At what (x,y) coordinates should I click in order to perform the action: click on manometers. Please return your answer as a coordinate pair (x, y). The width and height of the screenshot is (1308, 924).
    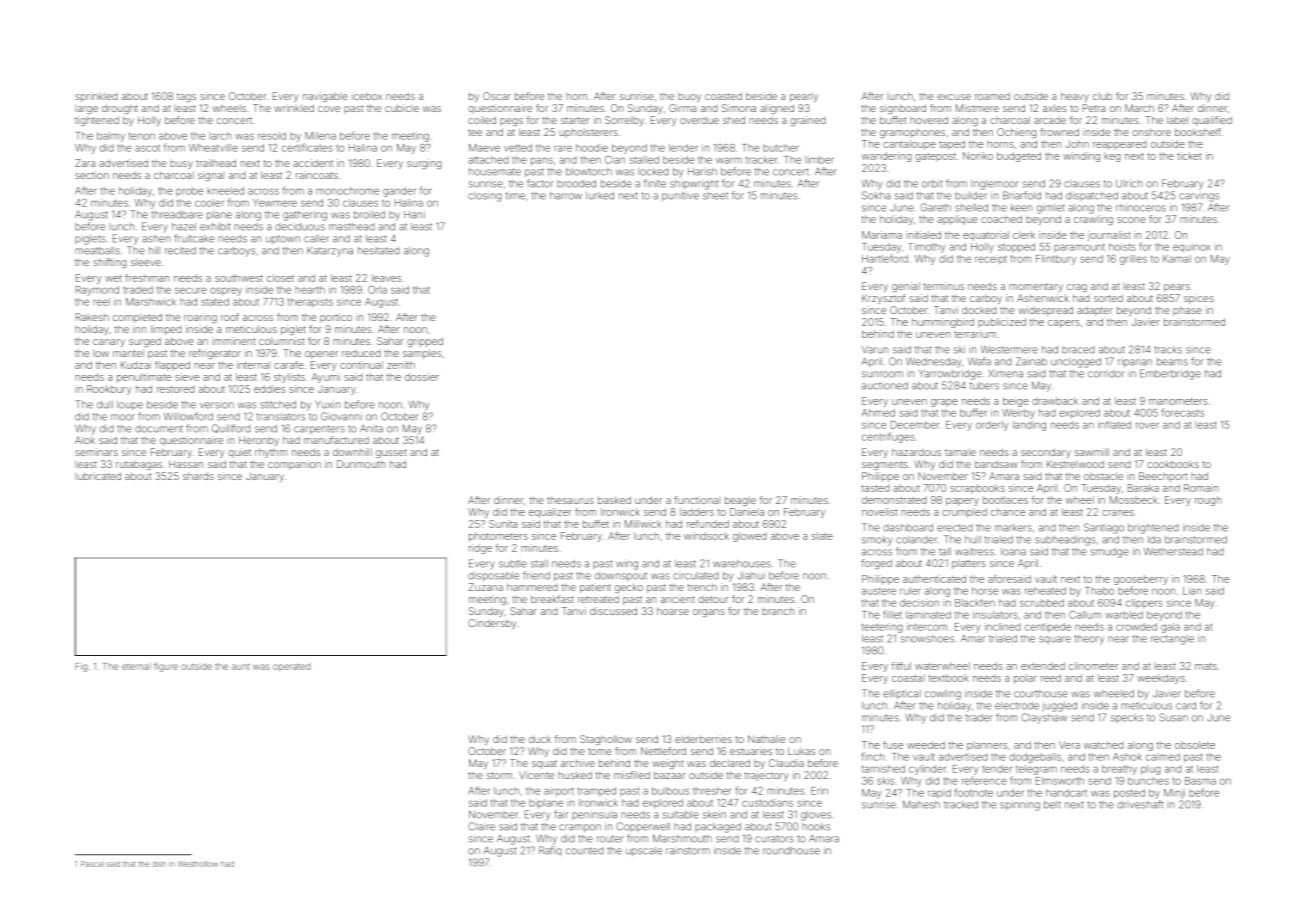
    Looking at the image, I should click on (1178, 401).
